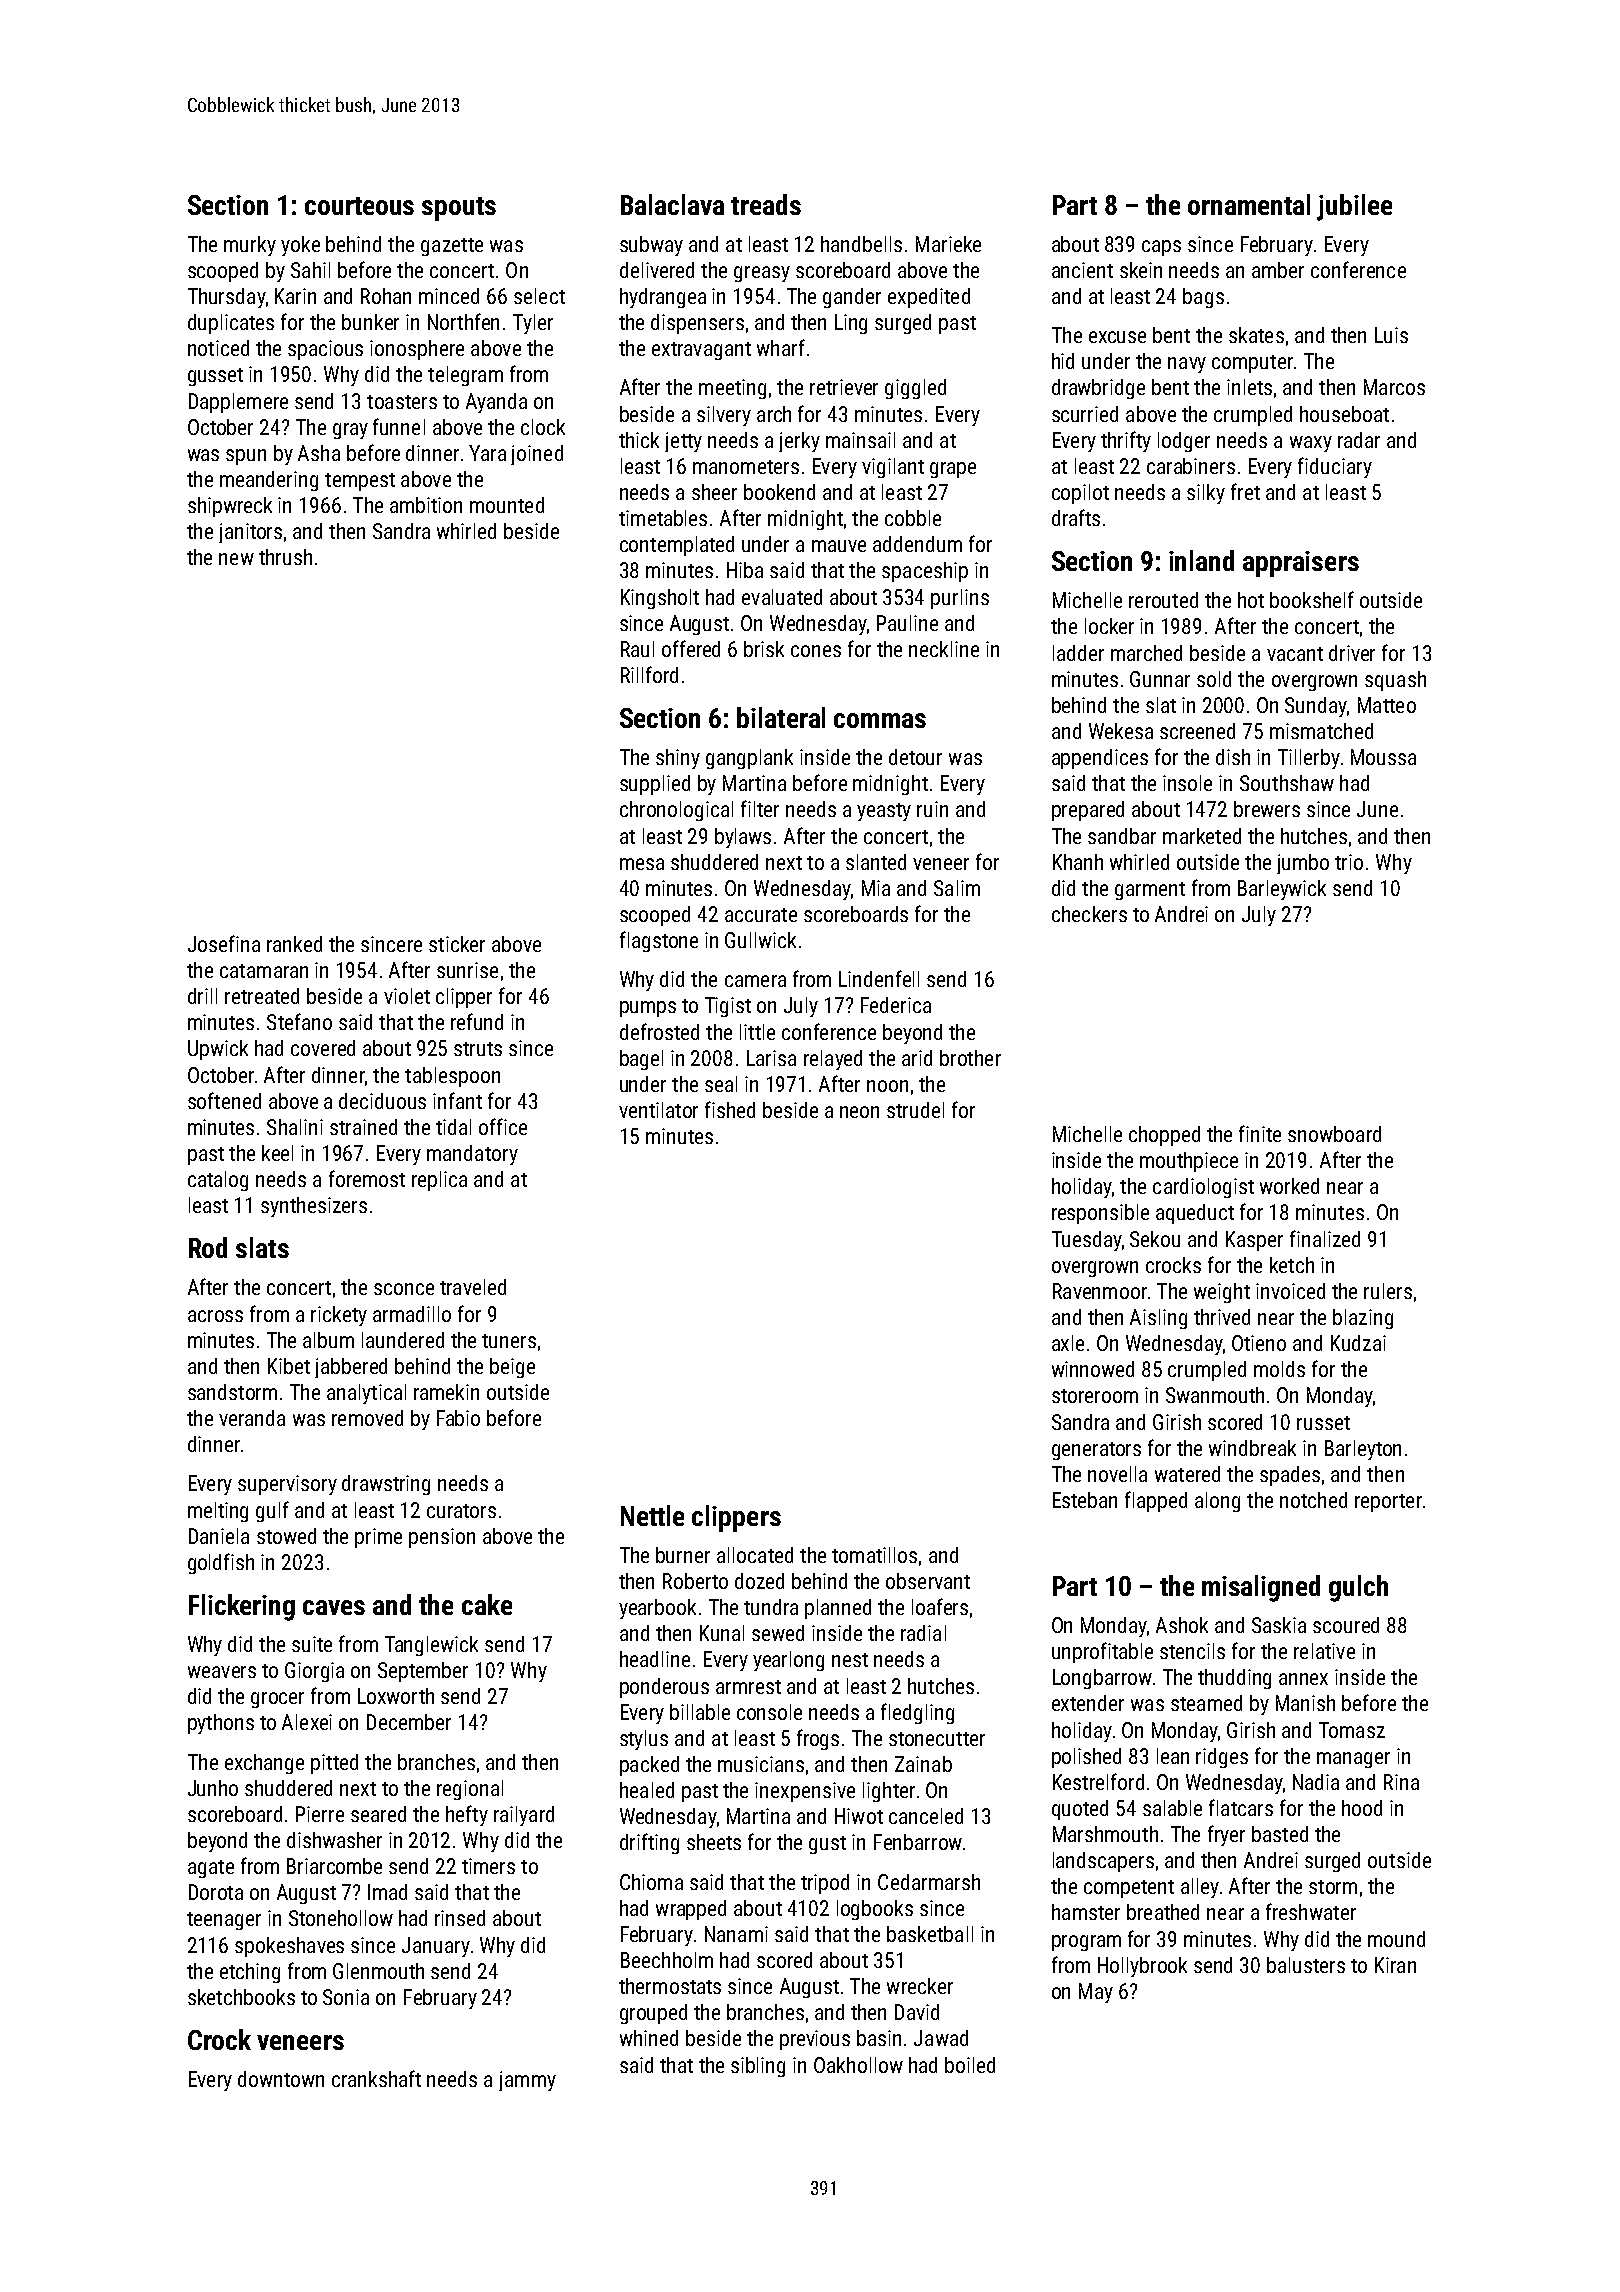  Describe the element at coordinates (1354, 207) in the image. I see `jubilee` at that location.
